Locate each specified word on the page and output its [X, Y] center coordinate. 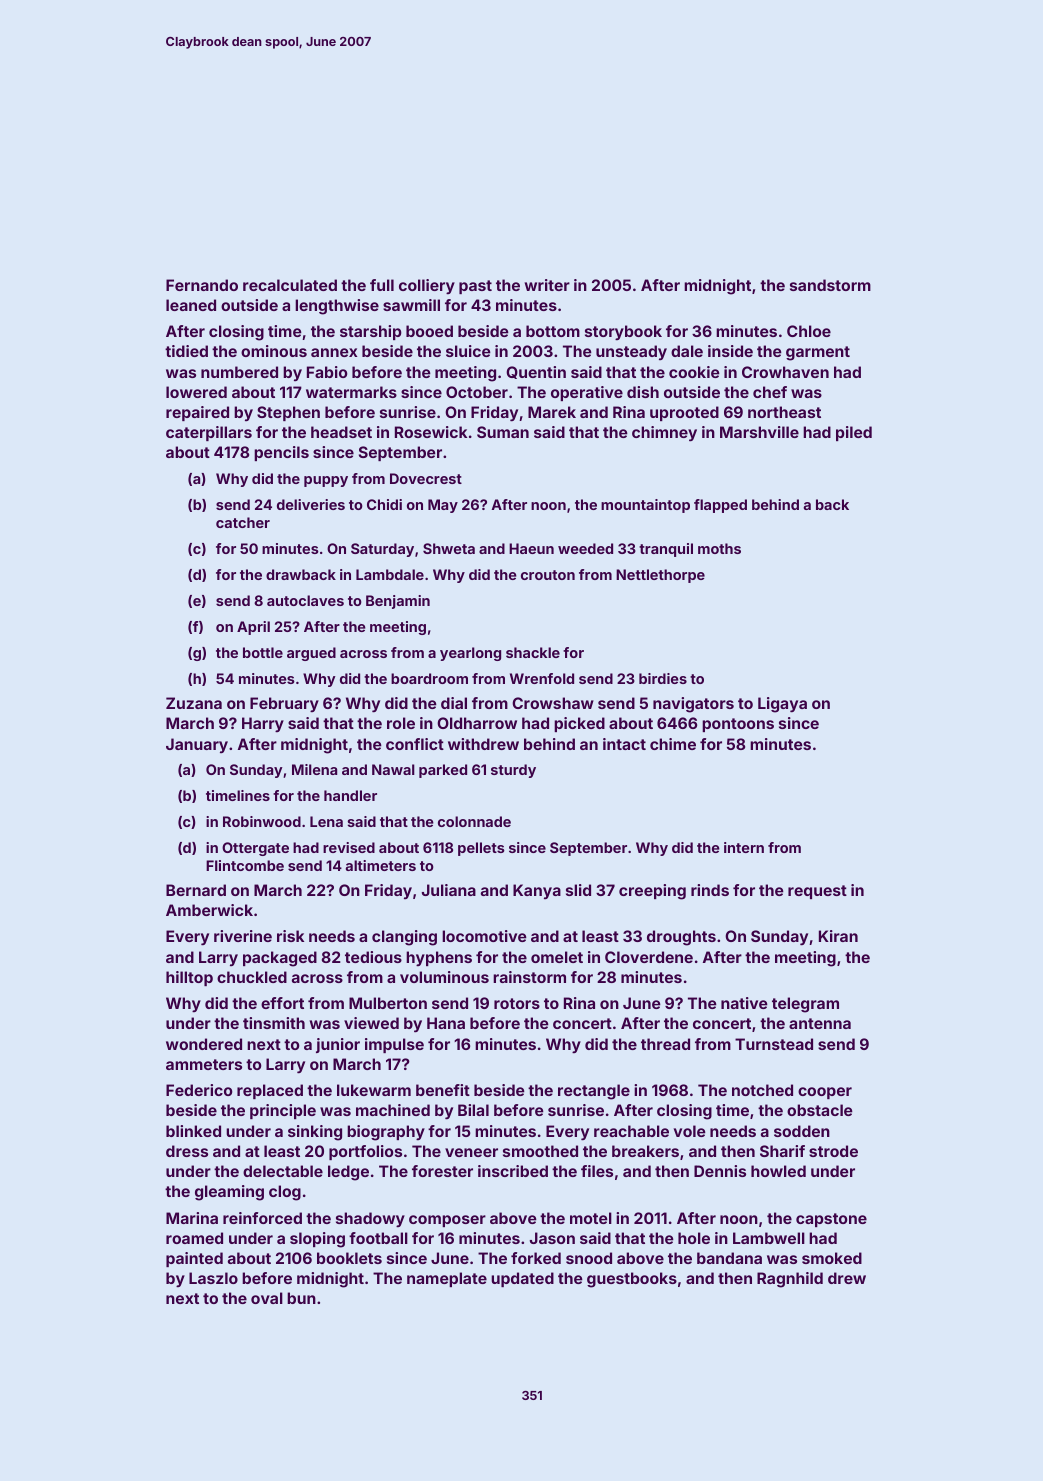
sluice [468, 351]
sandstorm [830, 285]
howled [778, 1171]
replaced [270, 1091]
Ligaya [782, 705]
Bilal [473, 1110]
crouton [548, 575]
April [253, 628]
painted [194, 1259]
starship [371, 332]
